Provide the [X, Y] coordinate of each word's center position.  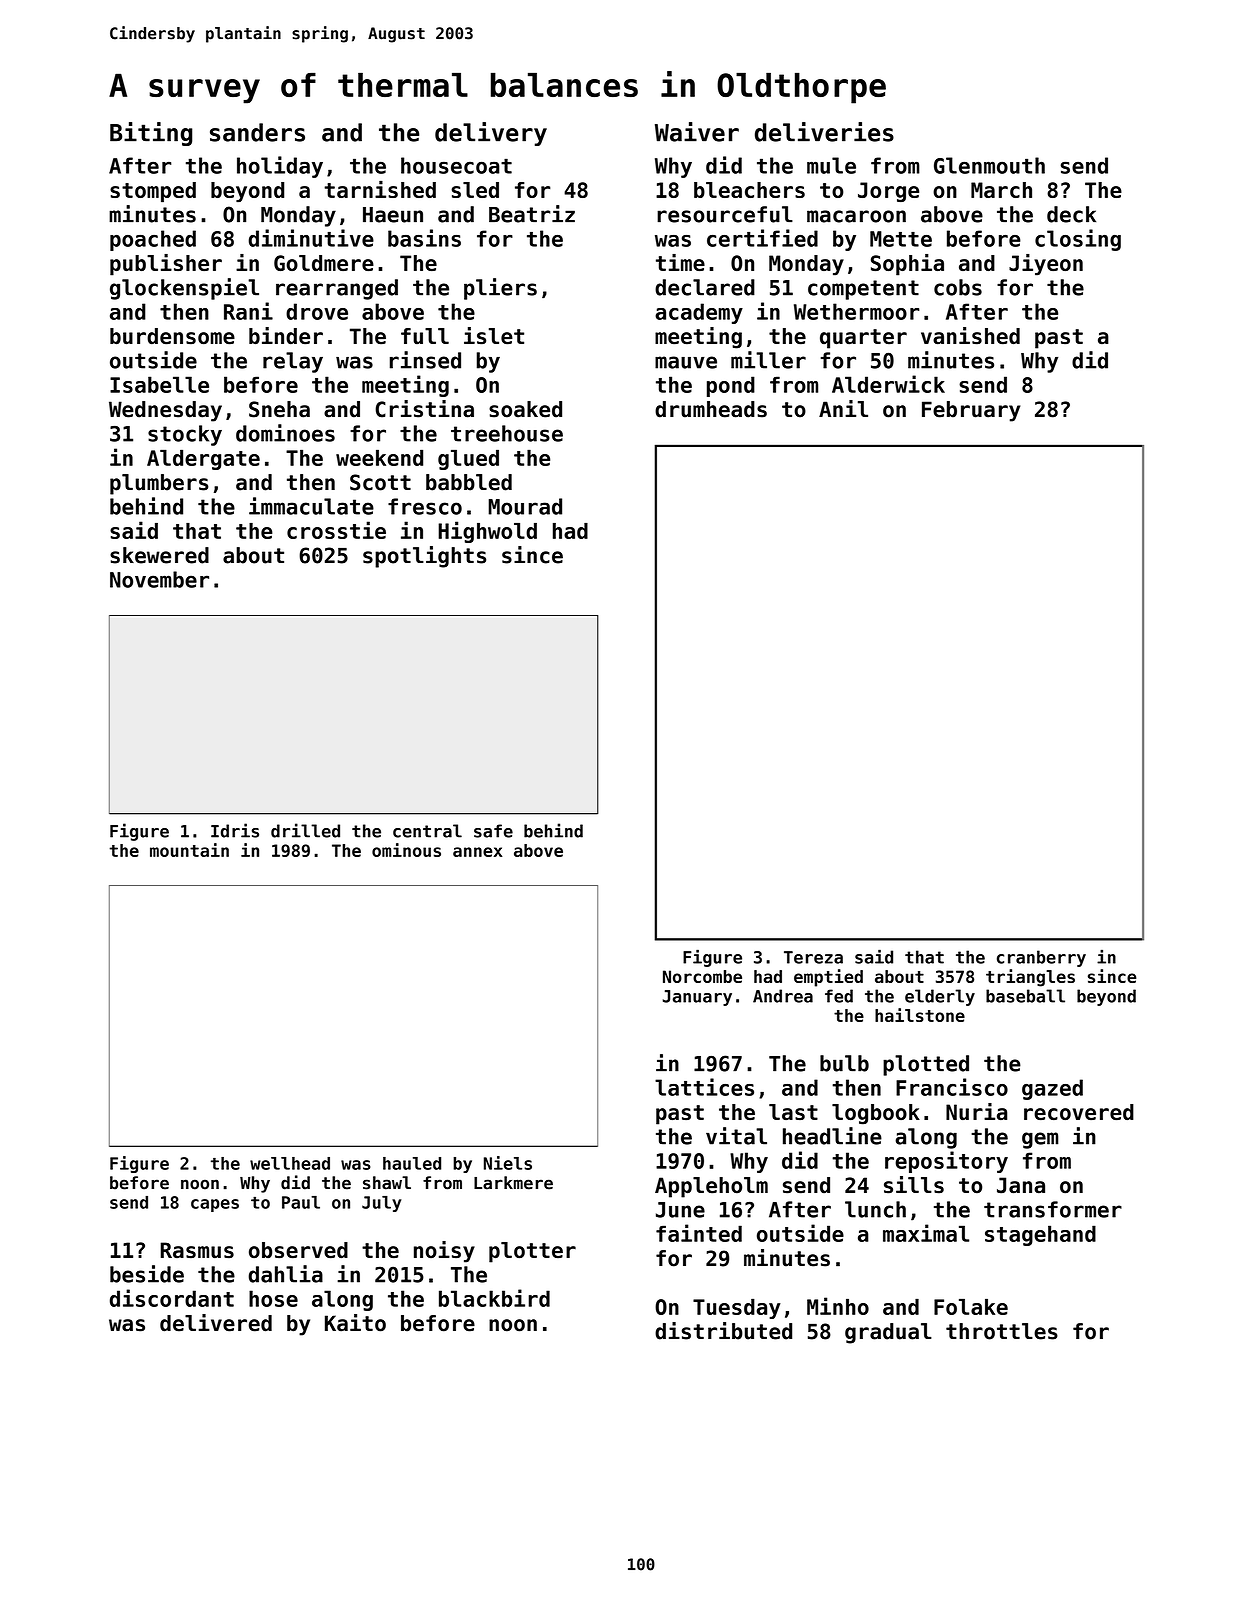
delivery [491, 134]
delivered [216, 1323]
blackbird [494, 1298]
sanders [257, 132]
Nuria [976, 1111]
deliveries [824, 132]
